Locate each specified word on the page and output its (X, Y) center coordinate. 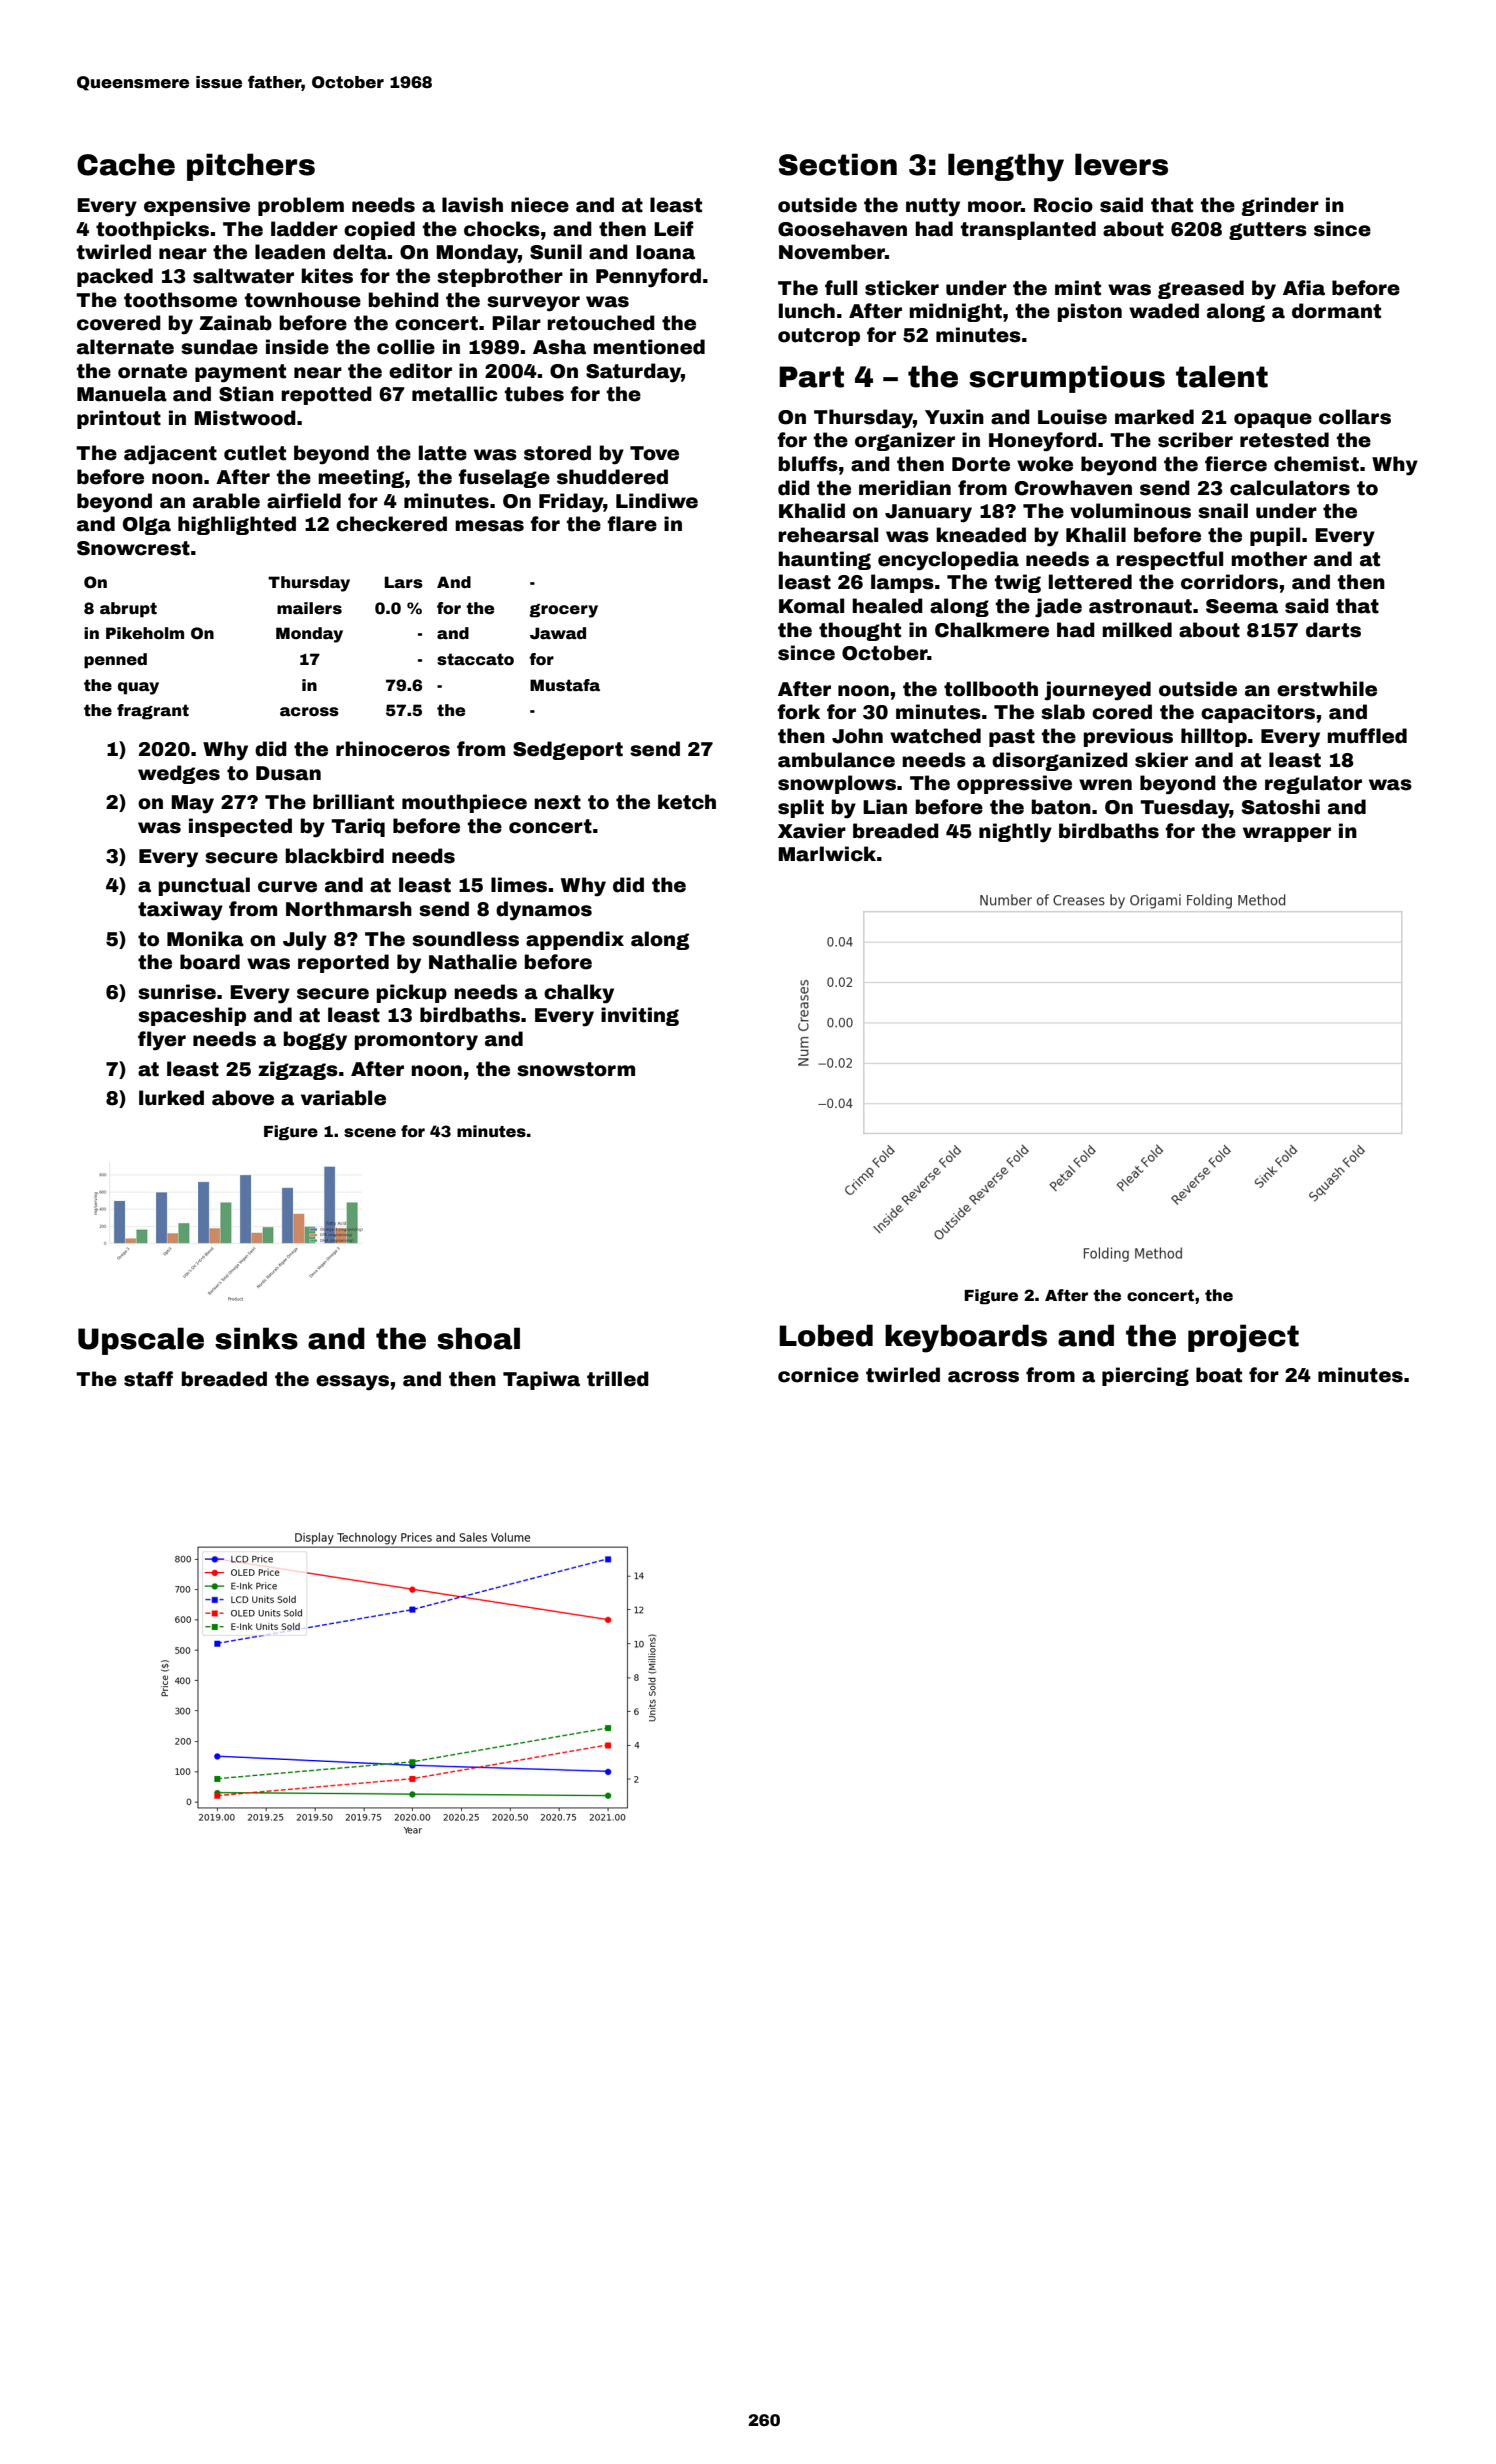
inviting (640, 1016)
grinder (1280, 206)
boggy (315, 1041)
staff (148, 1379)
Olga (147, 525)
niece (540, 205)
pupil (1275, 536)
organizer (905, 441)
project (1243, 1338)
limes (519, 885)
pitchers (251, 167)
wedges (179, 774)
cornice (818, 1375)
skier (1161, 760)
